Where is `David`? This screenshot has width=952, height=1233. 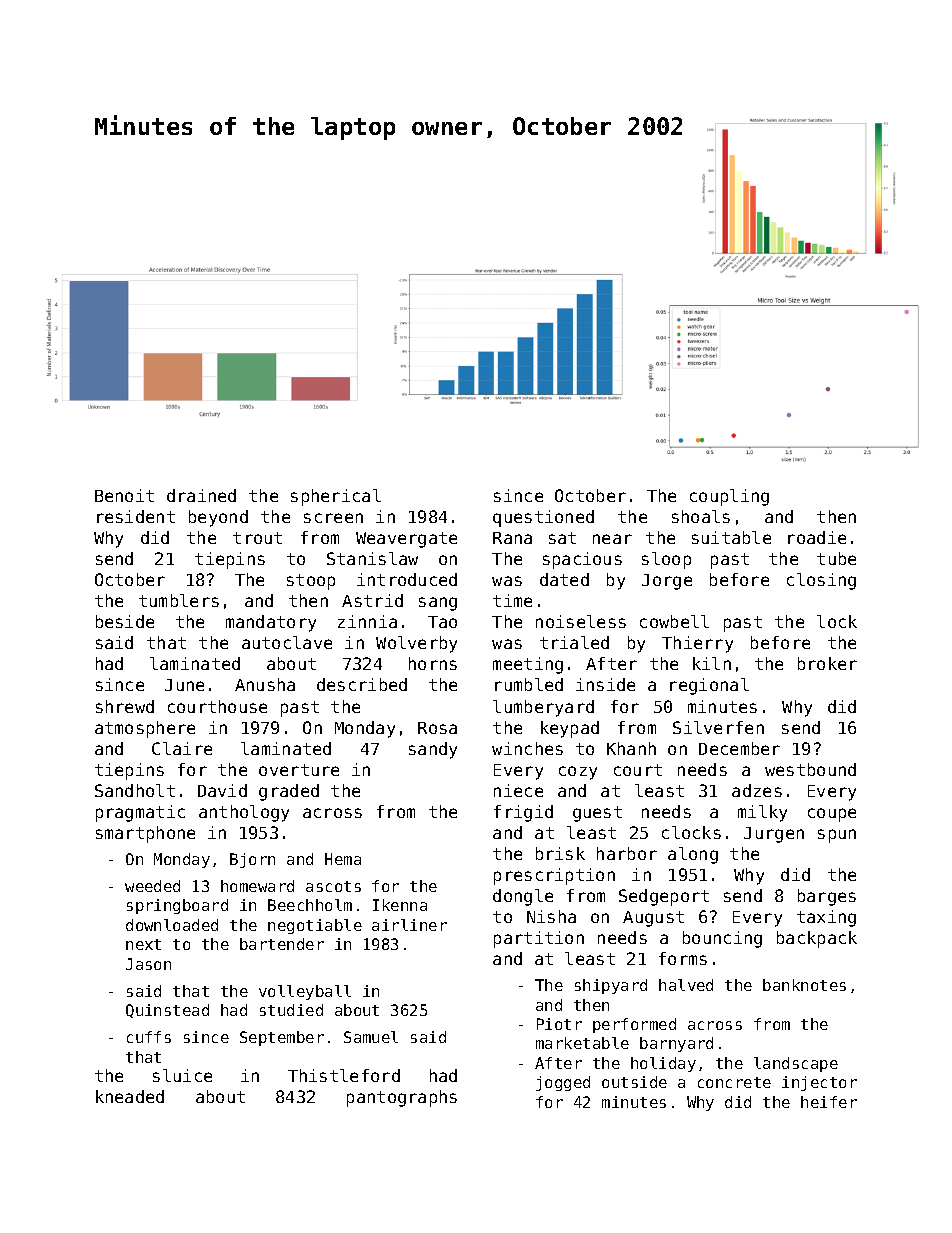
David is located at coordinates (222, 790).
